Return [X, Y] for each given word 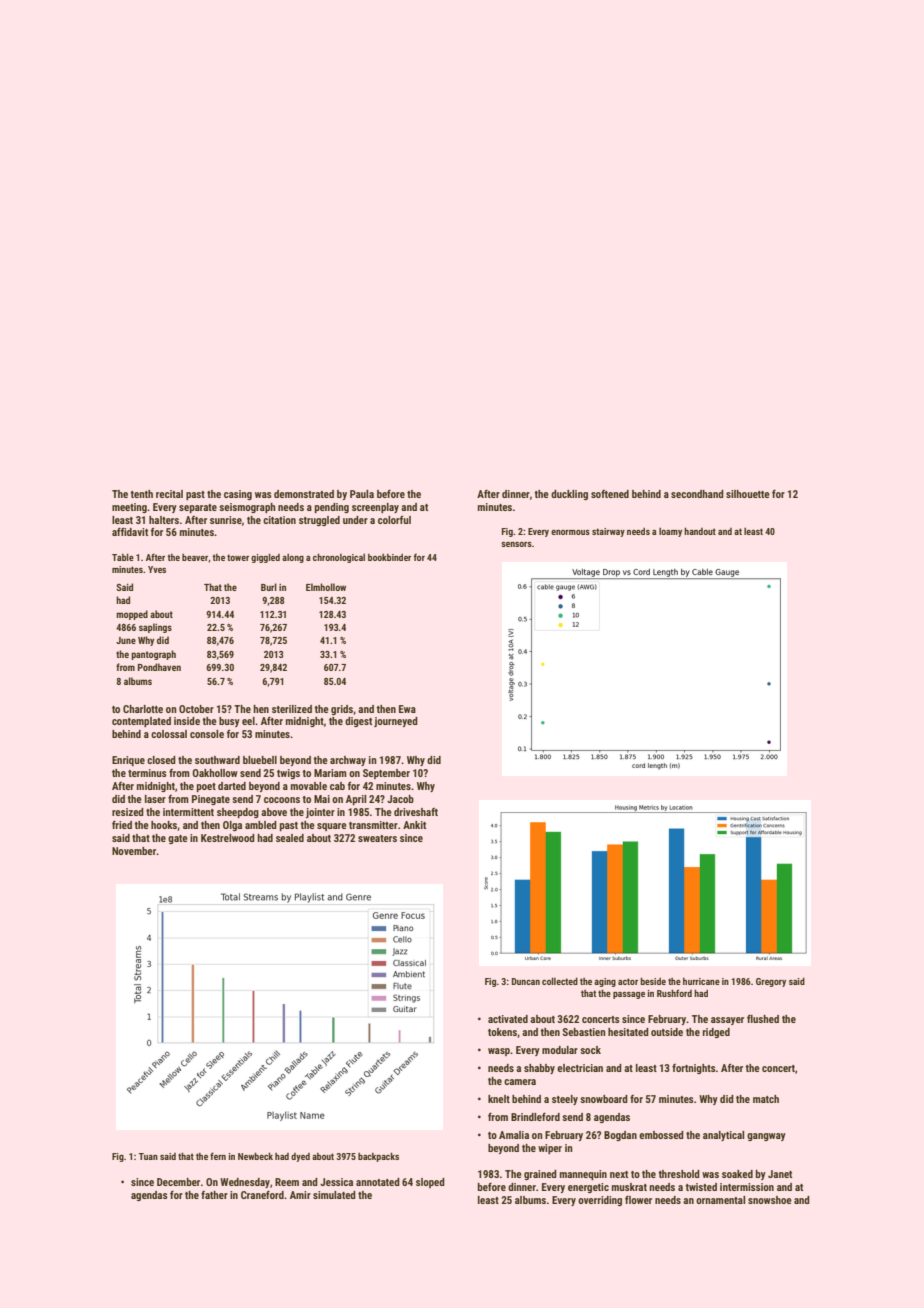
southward [217, 760]
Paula [362, 494]
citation [279, 520]
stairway [608, 532]
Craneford [262, 1195]
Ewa [407, 709]
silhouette [748, 494]
